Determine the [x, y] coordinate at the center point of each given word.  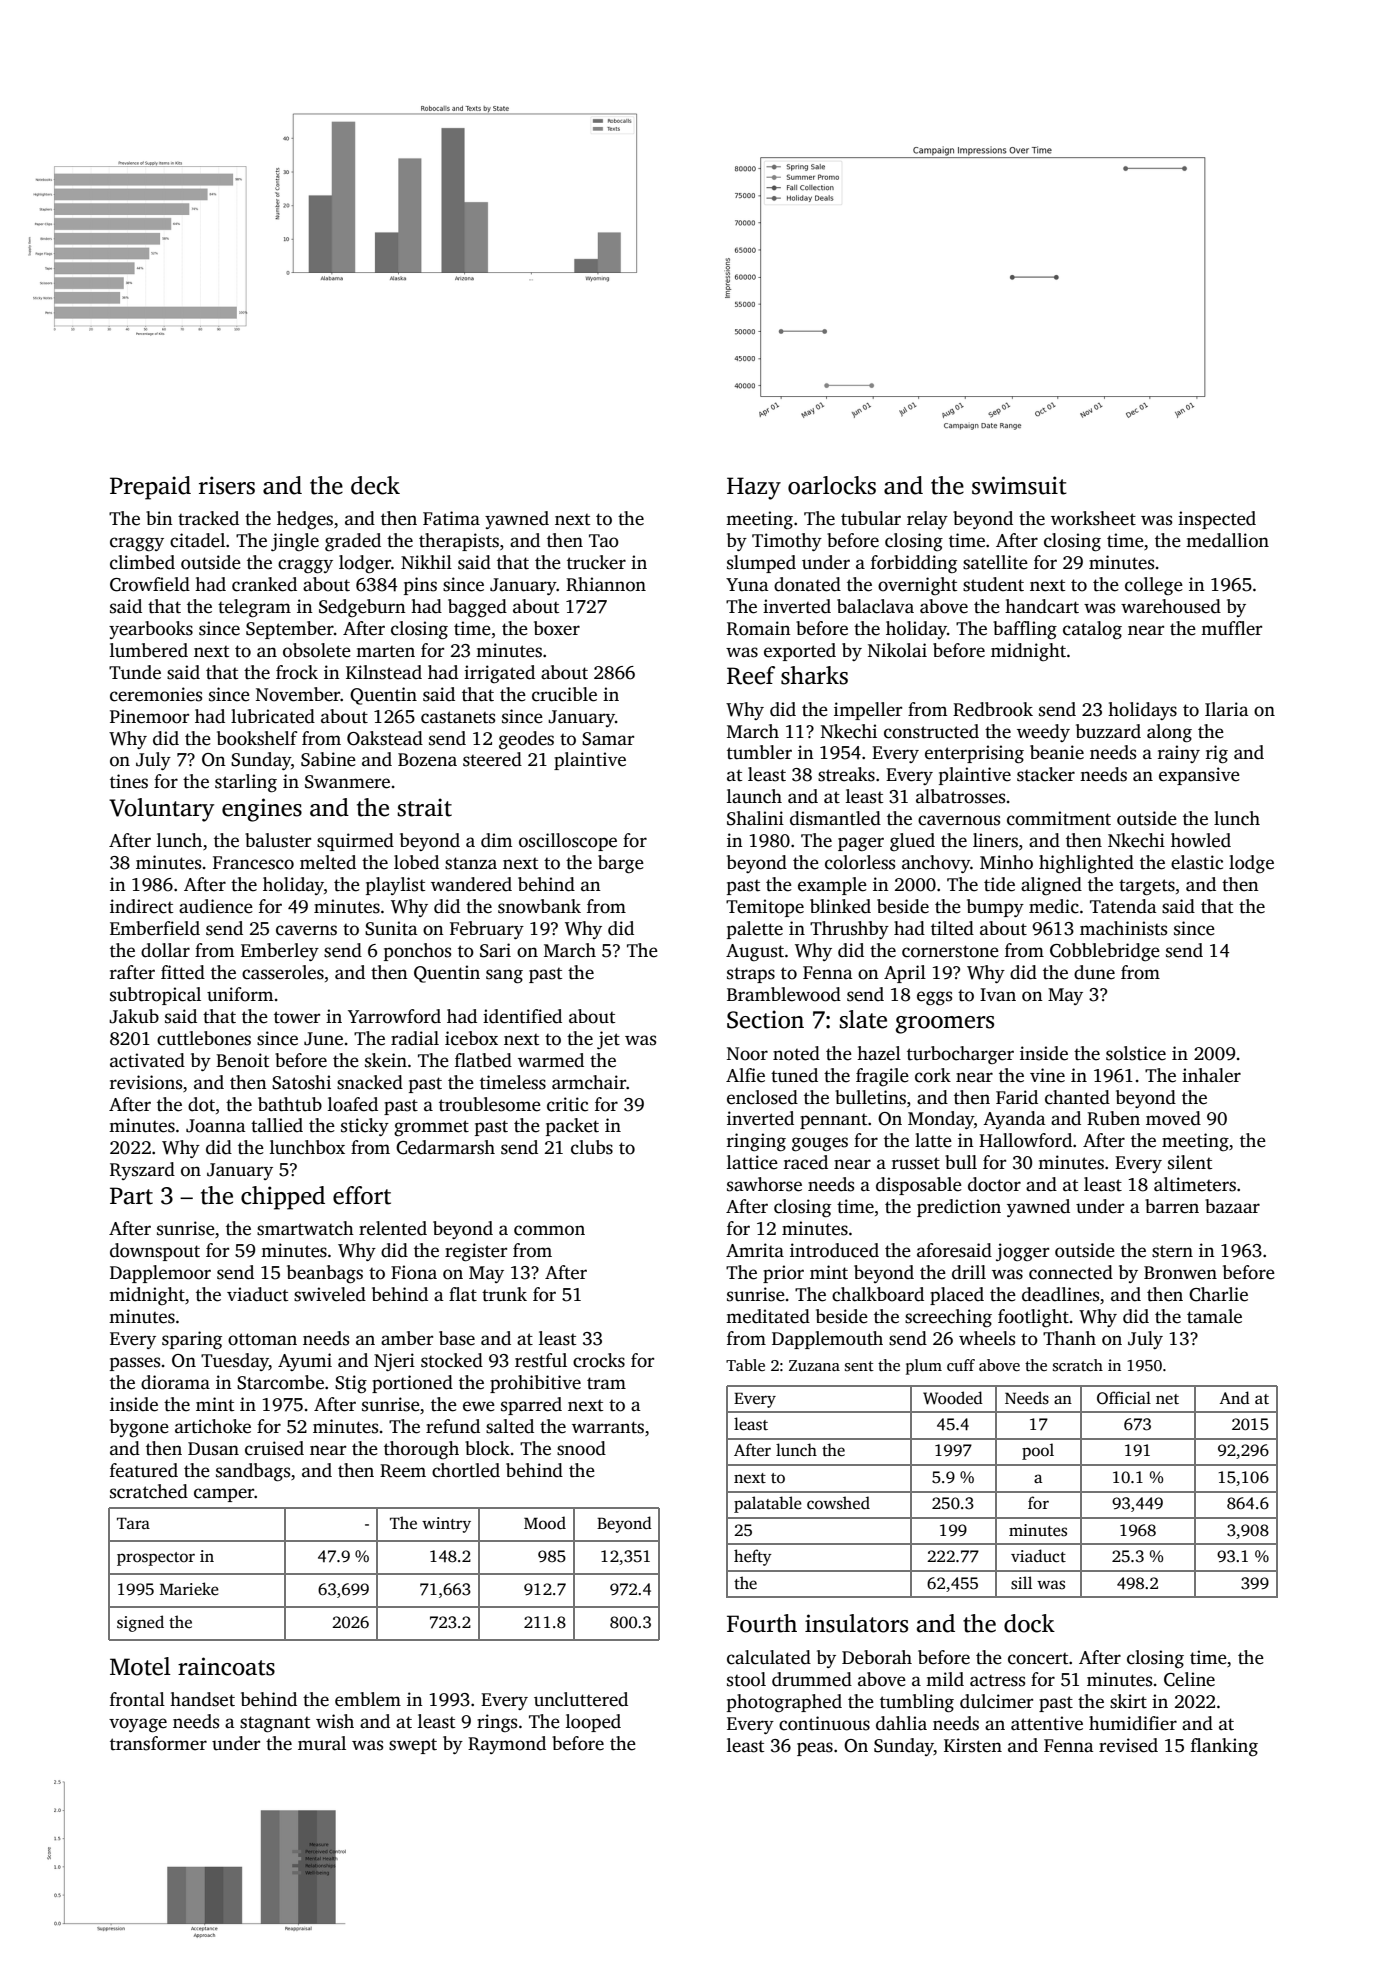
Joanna [216, 1126]
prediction [959, 1208]
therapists [459, 542]
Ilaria [1227, 709]
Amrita [755, 1250]
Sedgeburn [362, 608]
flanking [1224, 1747]
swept [413, 1746]
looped [593, 1723]
